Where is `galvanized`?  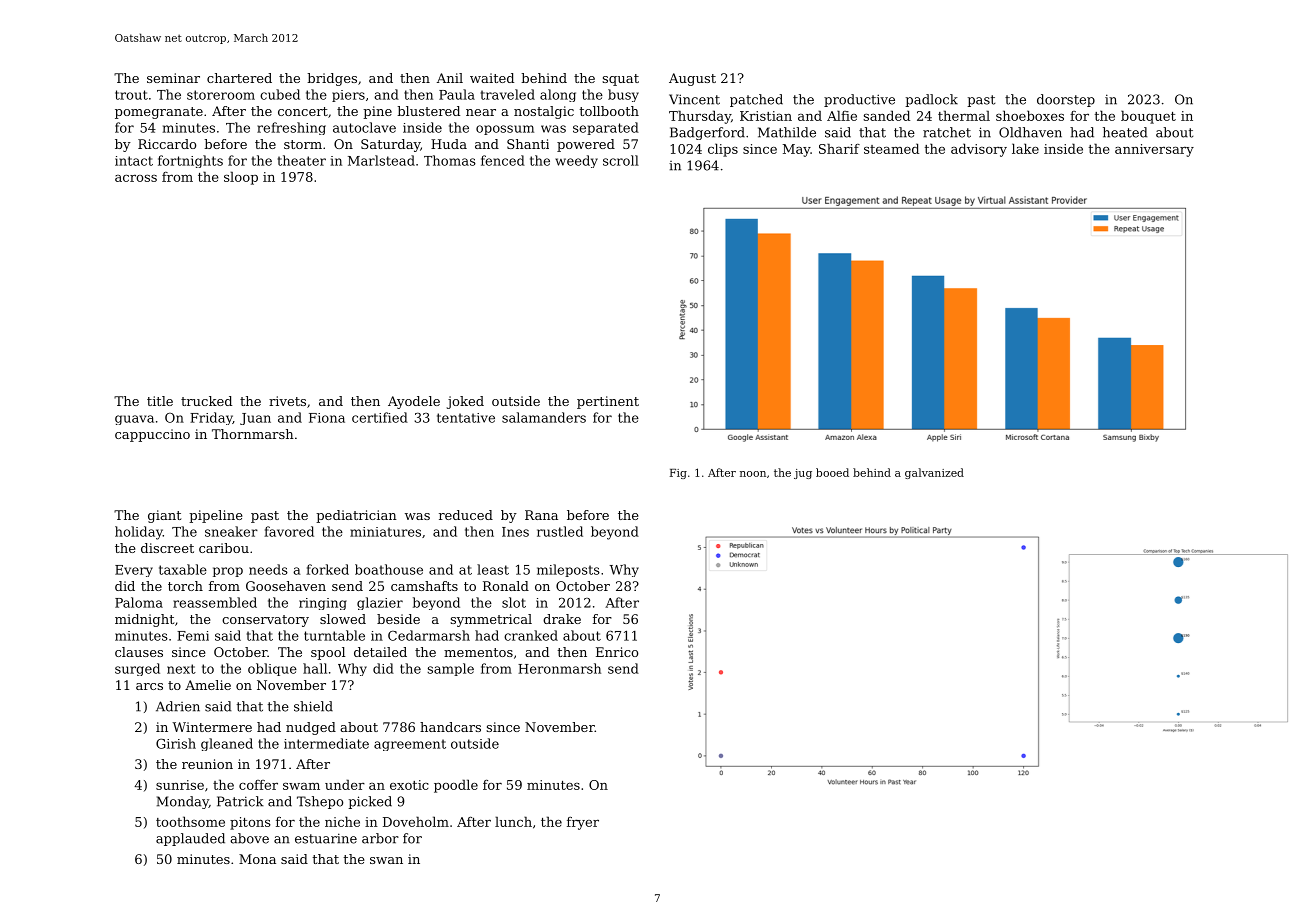
galvanized is located at coordinates (934, 473).
